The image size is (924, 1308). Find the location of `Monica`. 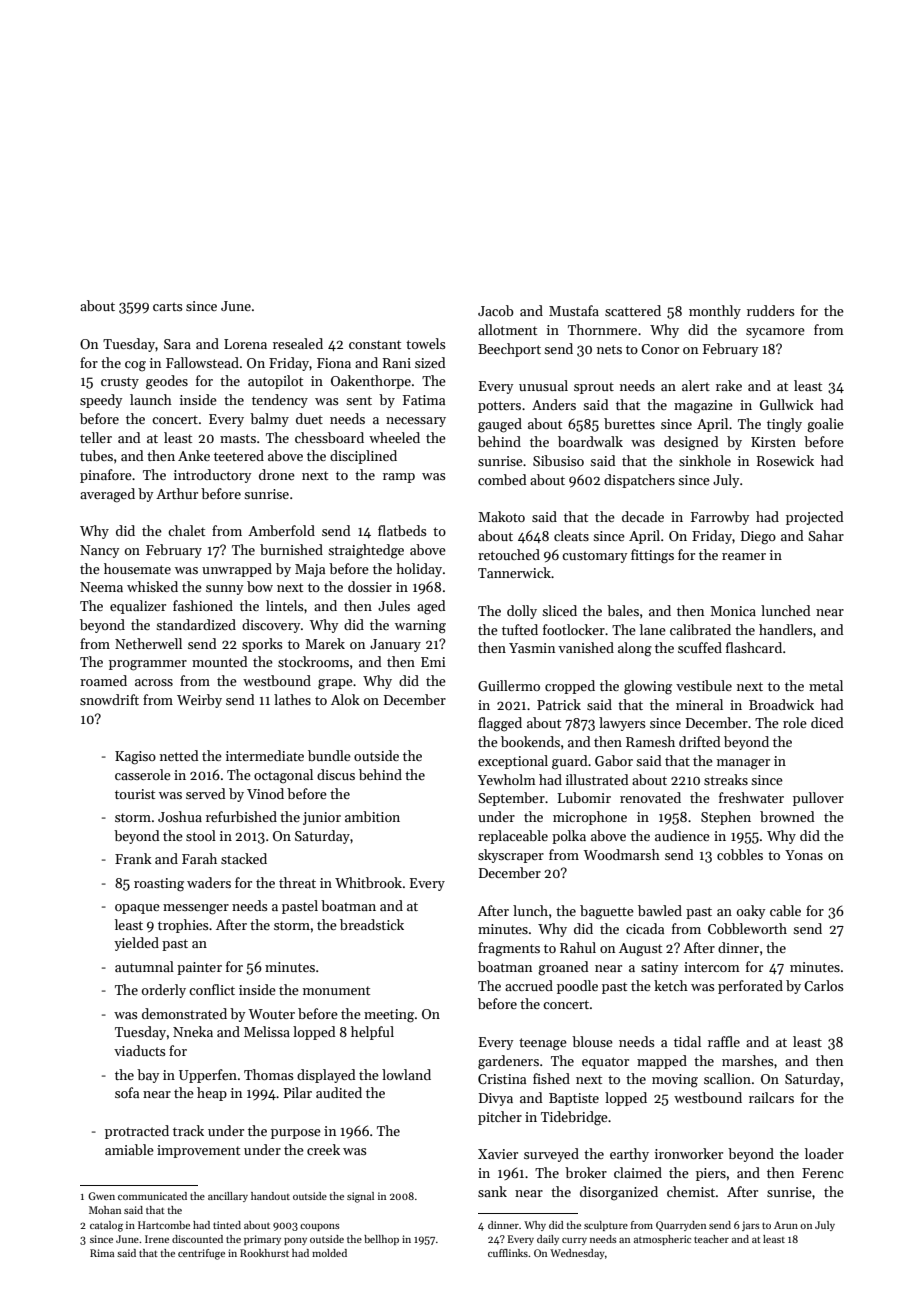

Monica is located at coordinates (733, 611).
